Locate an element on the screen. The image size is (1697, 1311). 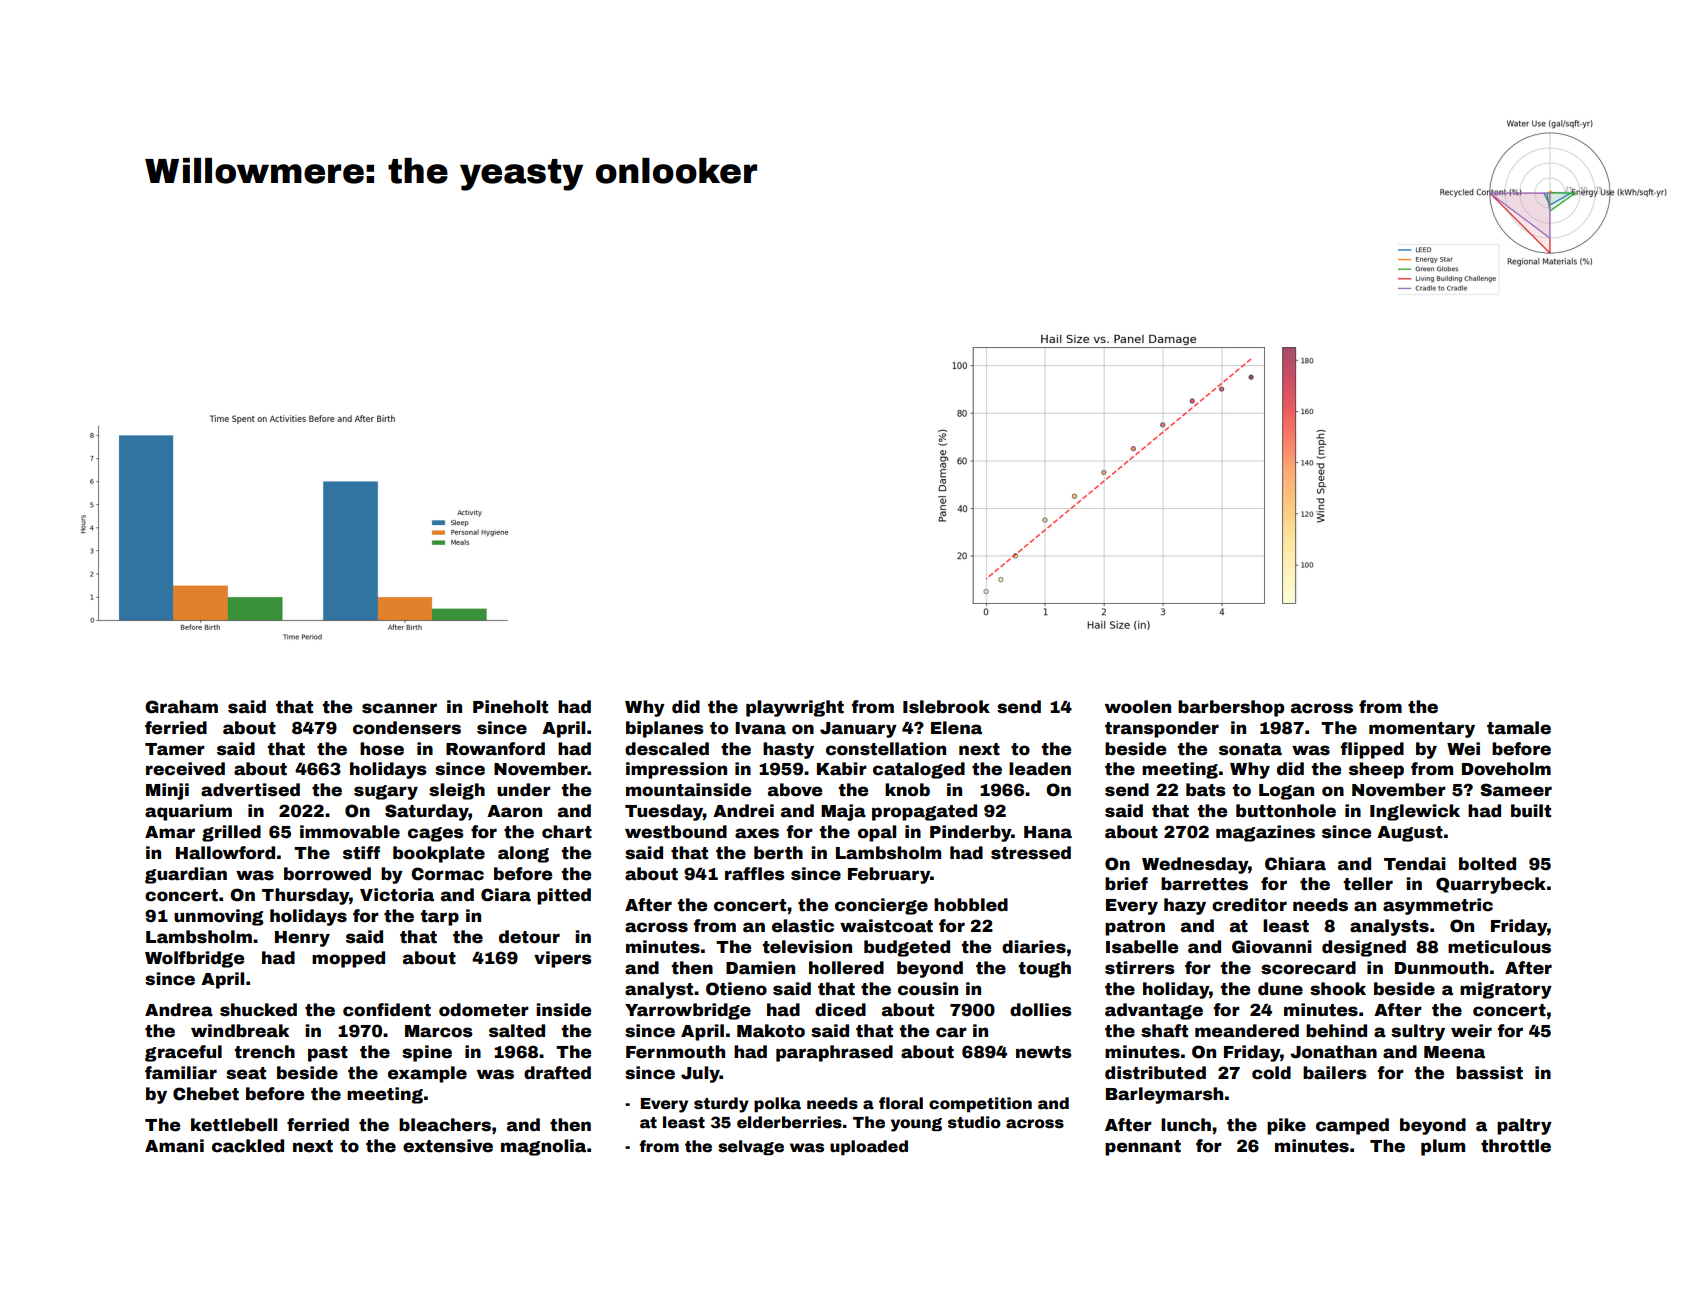
extensive is located at coordinates (448, 1146).
